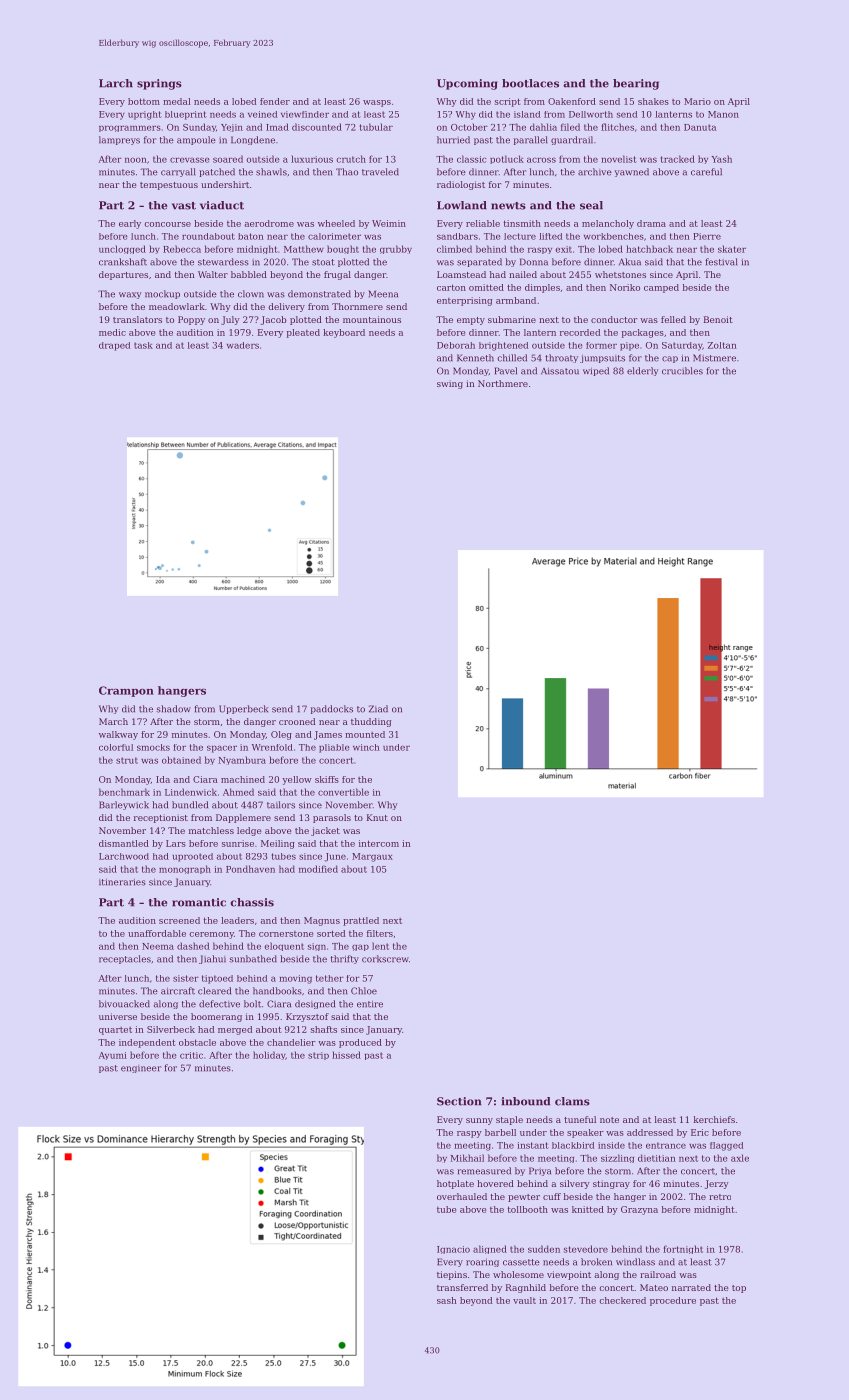 The image size is (849, 1400). What do you see at coordinates (541, 160) in the screenshot?
I see `across` at bounding box center [541, 160].
